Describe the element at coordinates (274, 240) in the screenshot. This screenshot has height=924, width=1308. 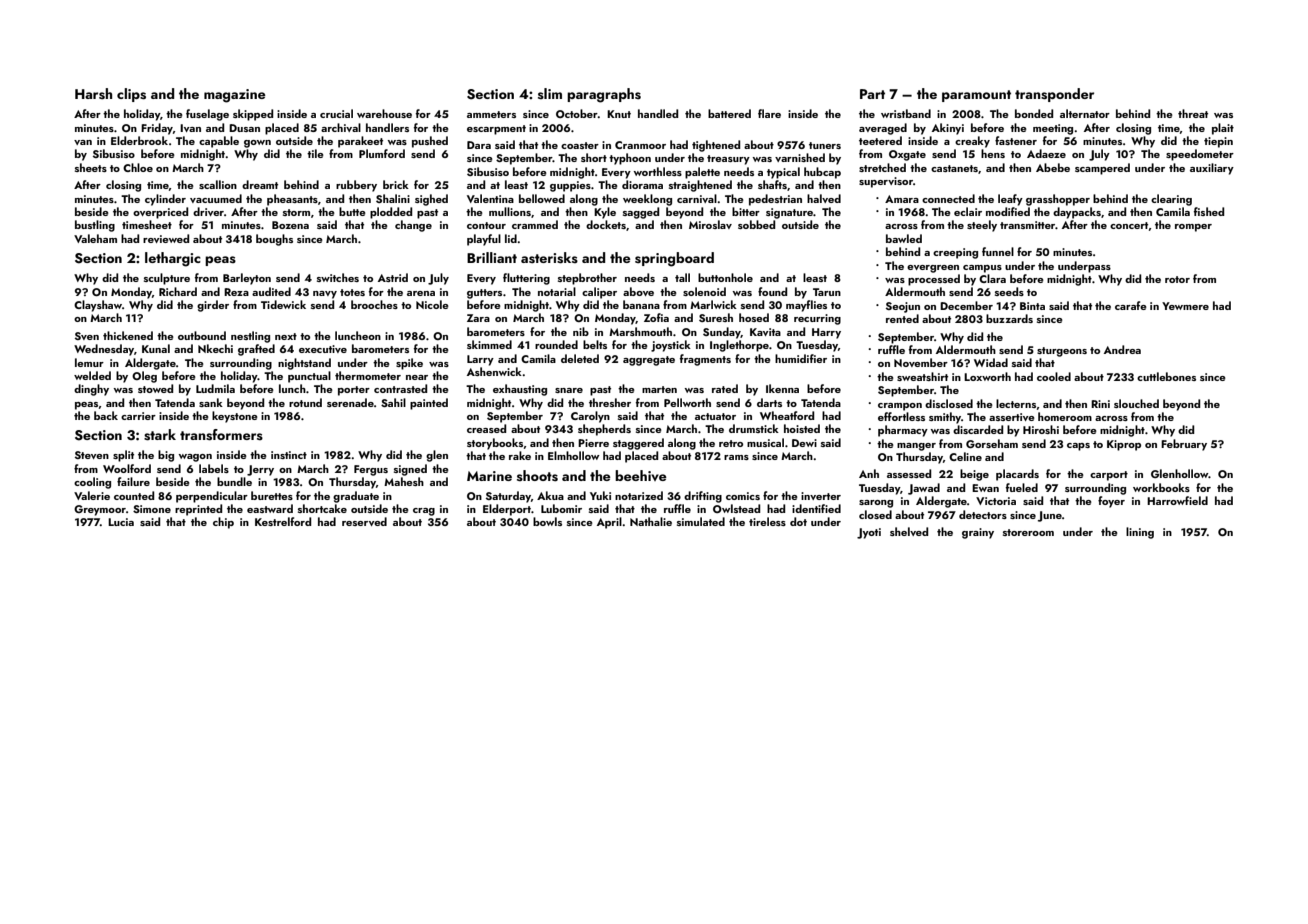
I see `boughs` at that location.
